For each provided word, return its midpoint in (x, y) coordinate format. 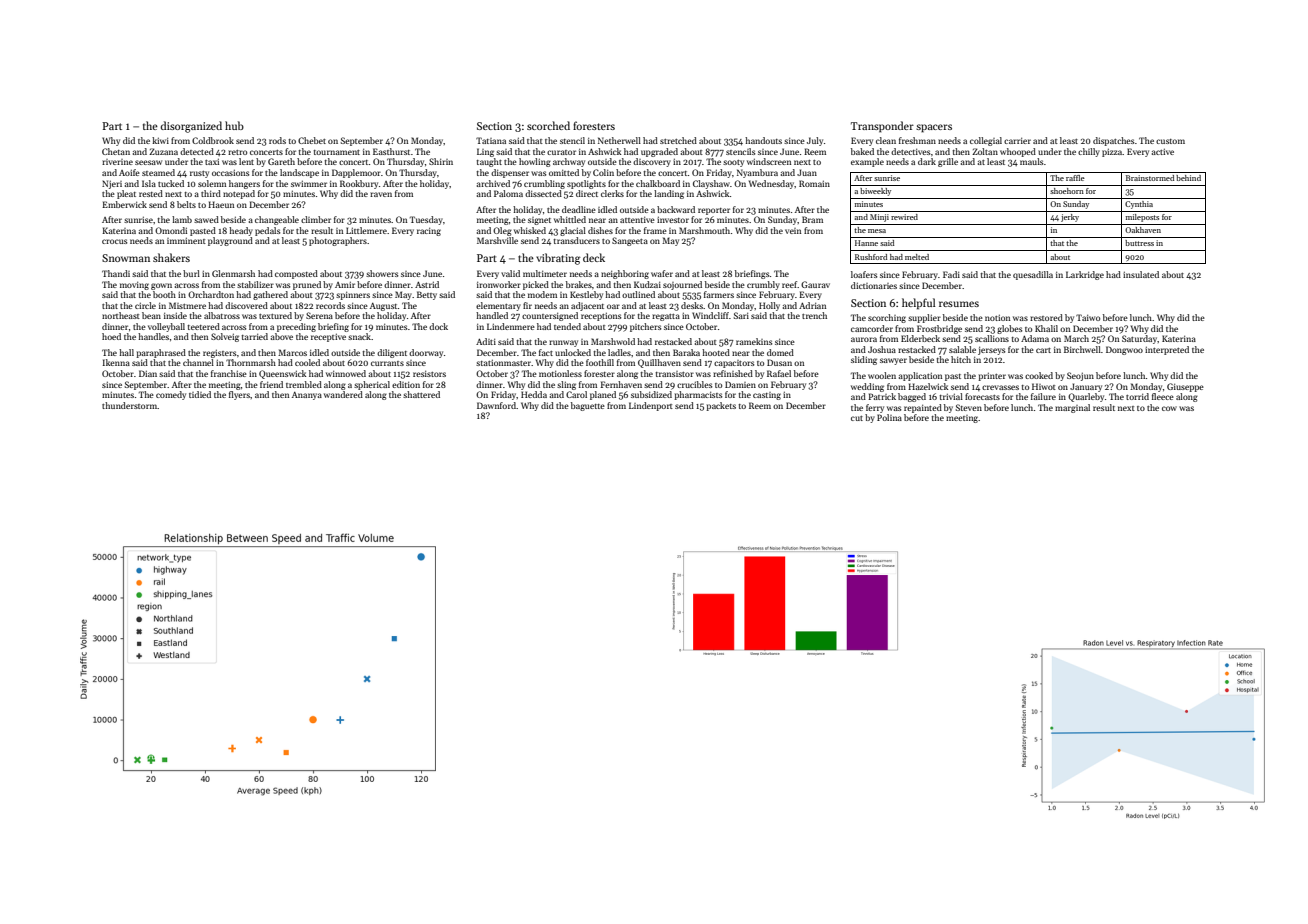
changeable (277, 220)
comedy (171, 395)
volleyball (166, 327)
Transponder (882, 127)
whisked (530, 230)
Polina (889, 417)
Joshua (882, 349)
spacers (934, 128)
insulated (1141, 274)
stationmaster (503, 363)
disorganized (191, 127)
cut (857, 418)
